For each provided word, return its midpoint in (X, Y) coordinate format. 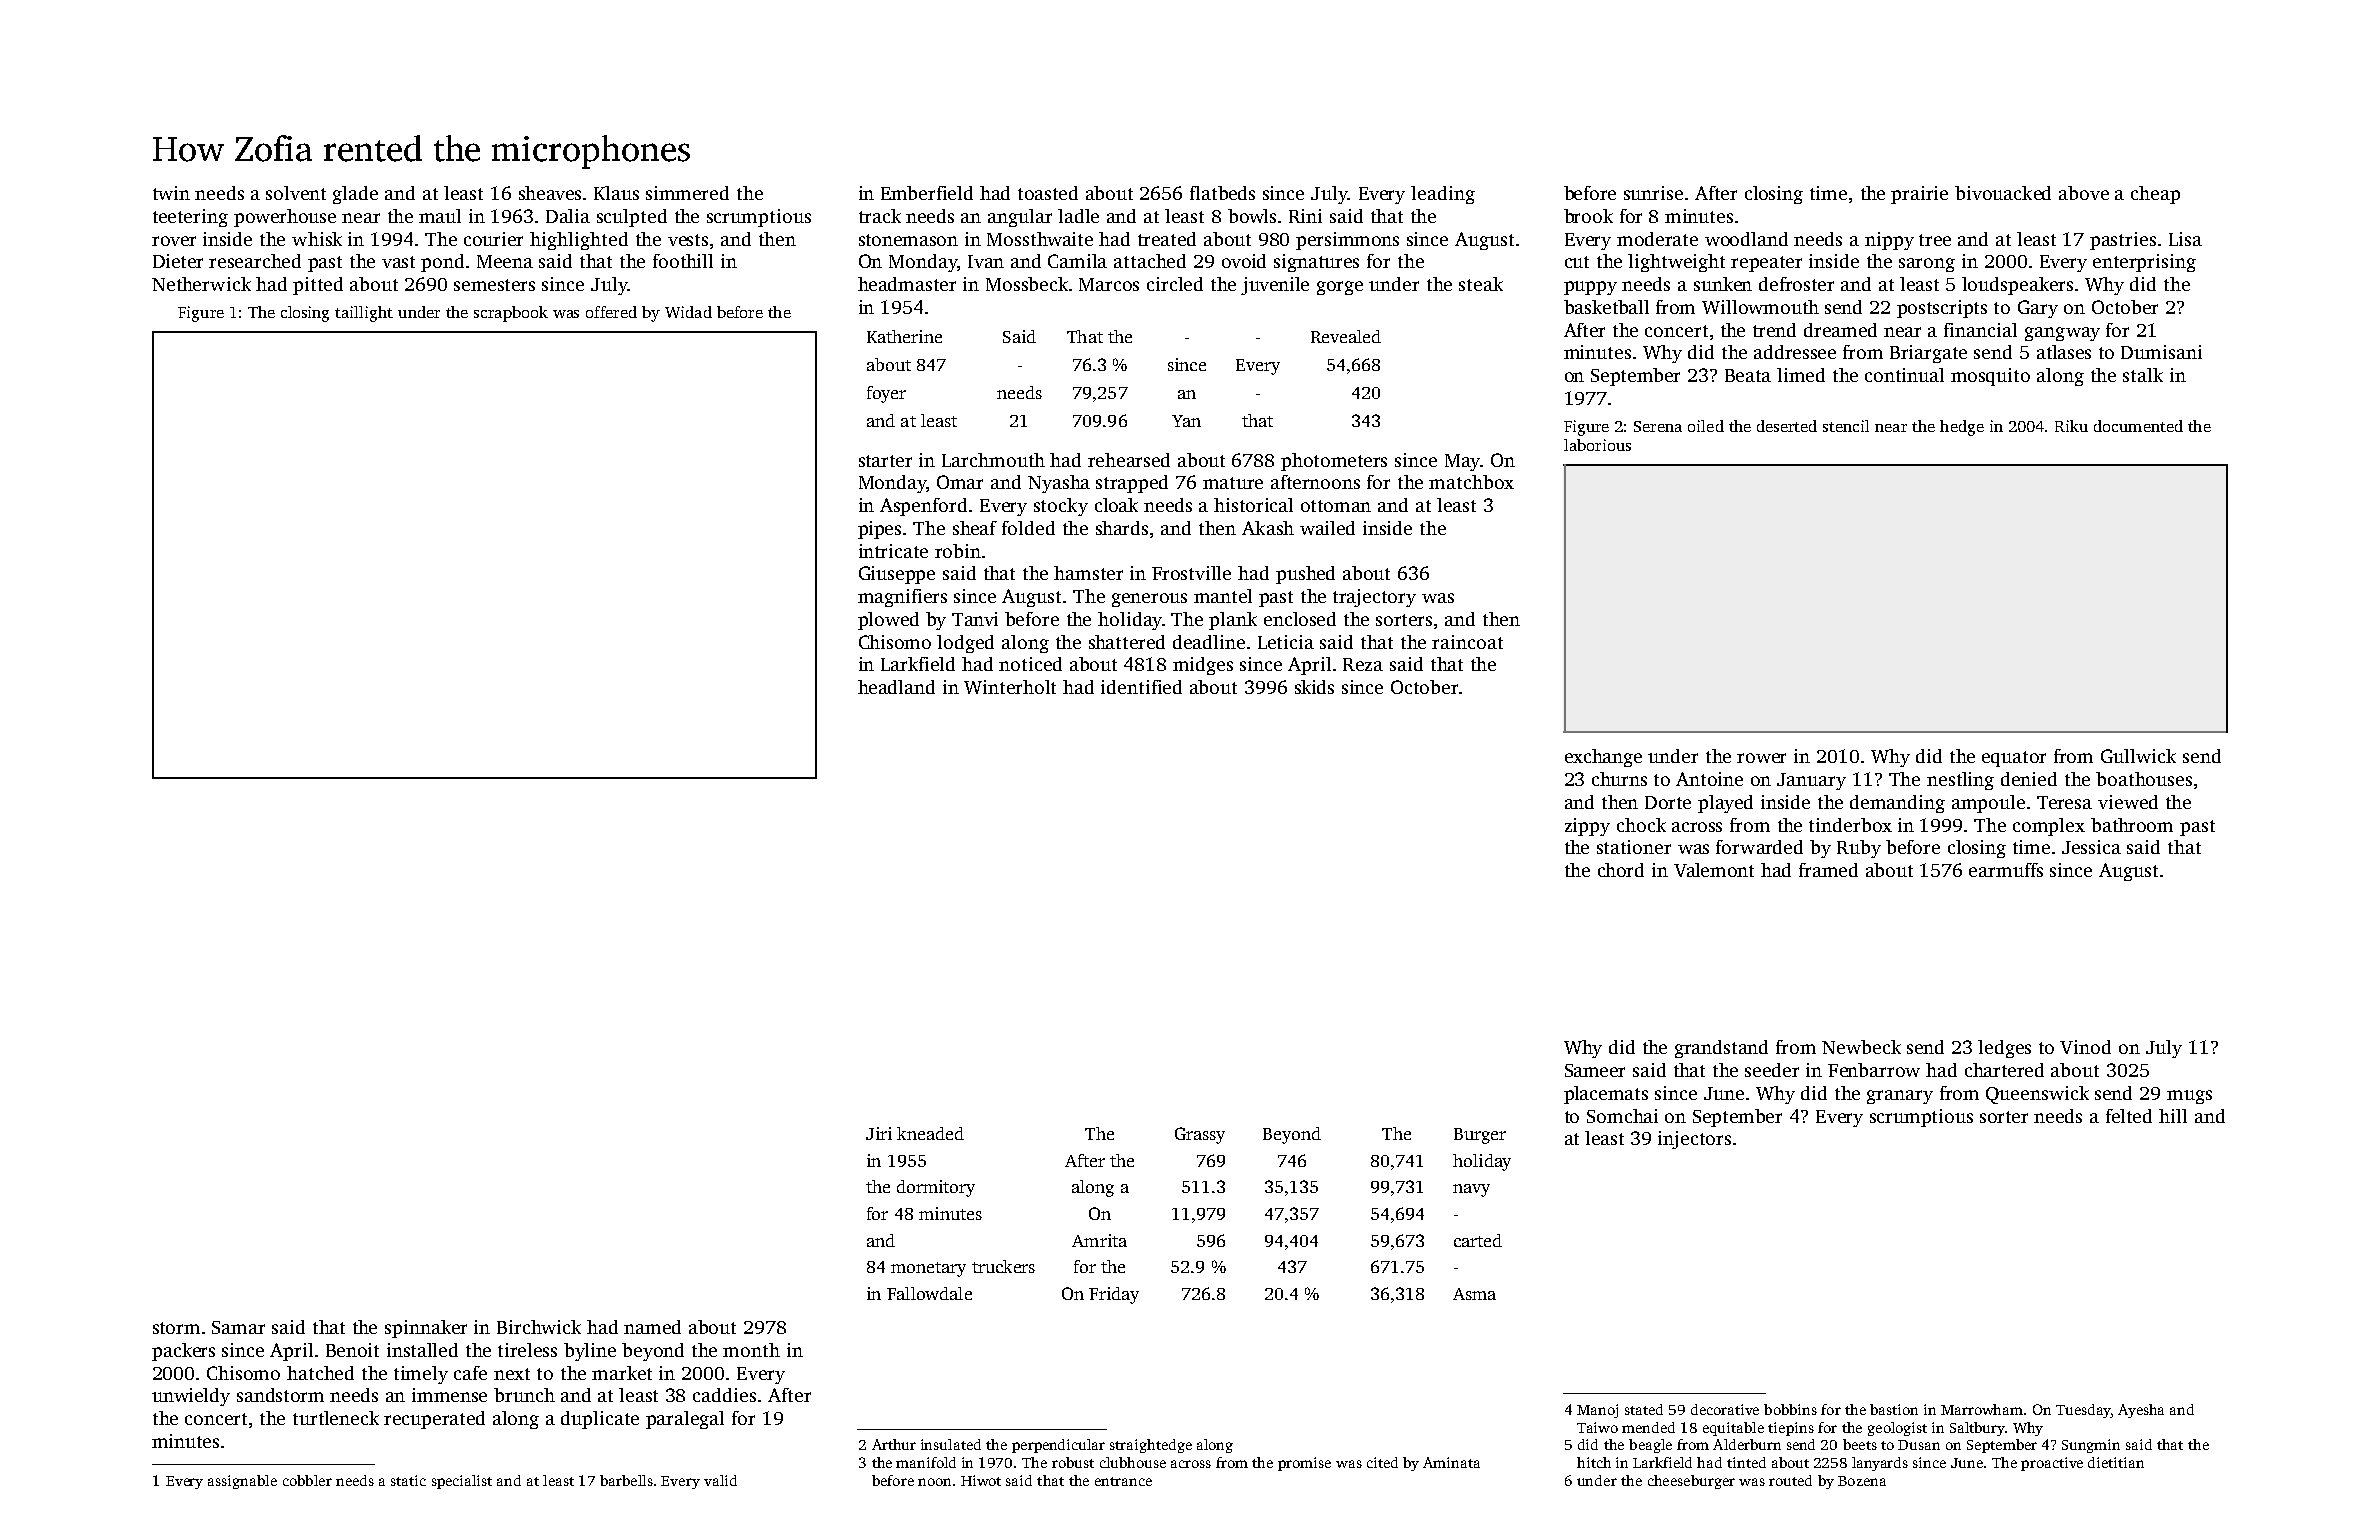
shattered (1127, 642)
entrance (1123, 1481)
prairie (1919, 195)
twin (171, 193)
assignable (242, 1482)
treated (1167, 239)
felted (2129, 1116)
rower (1761, 758)
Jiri (879, 1133)
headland (896, 687)
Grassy (1200, 1135)
